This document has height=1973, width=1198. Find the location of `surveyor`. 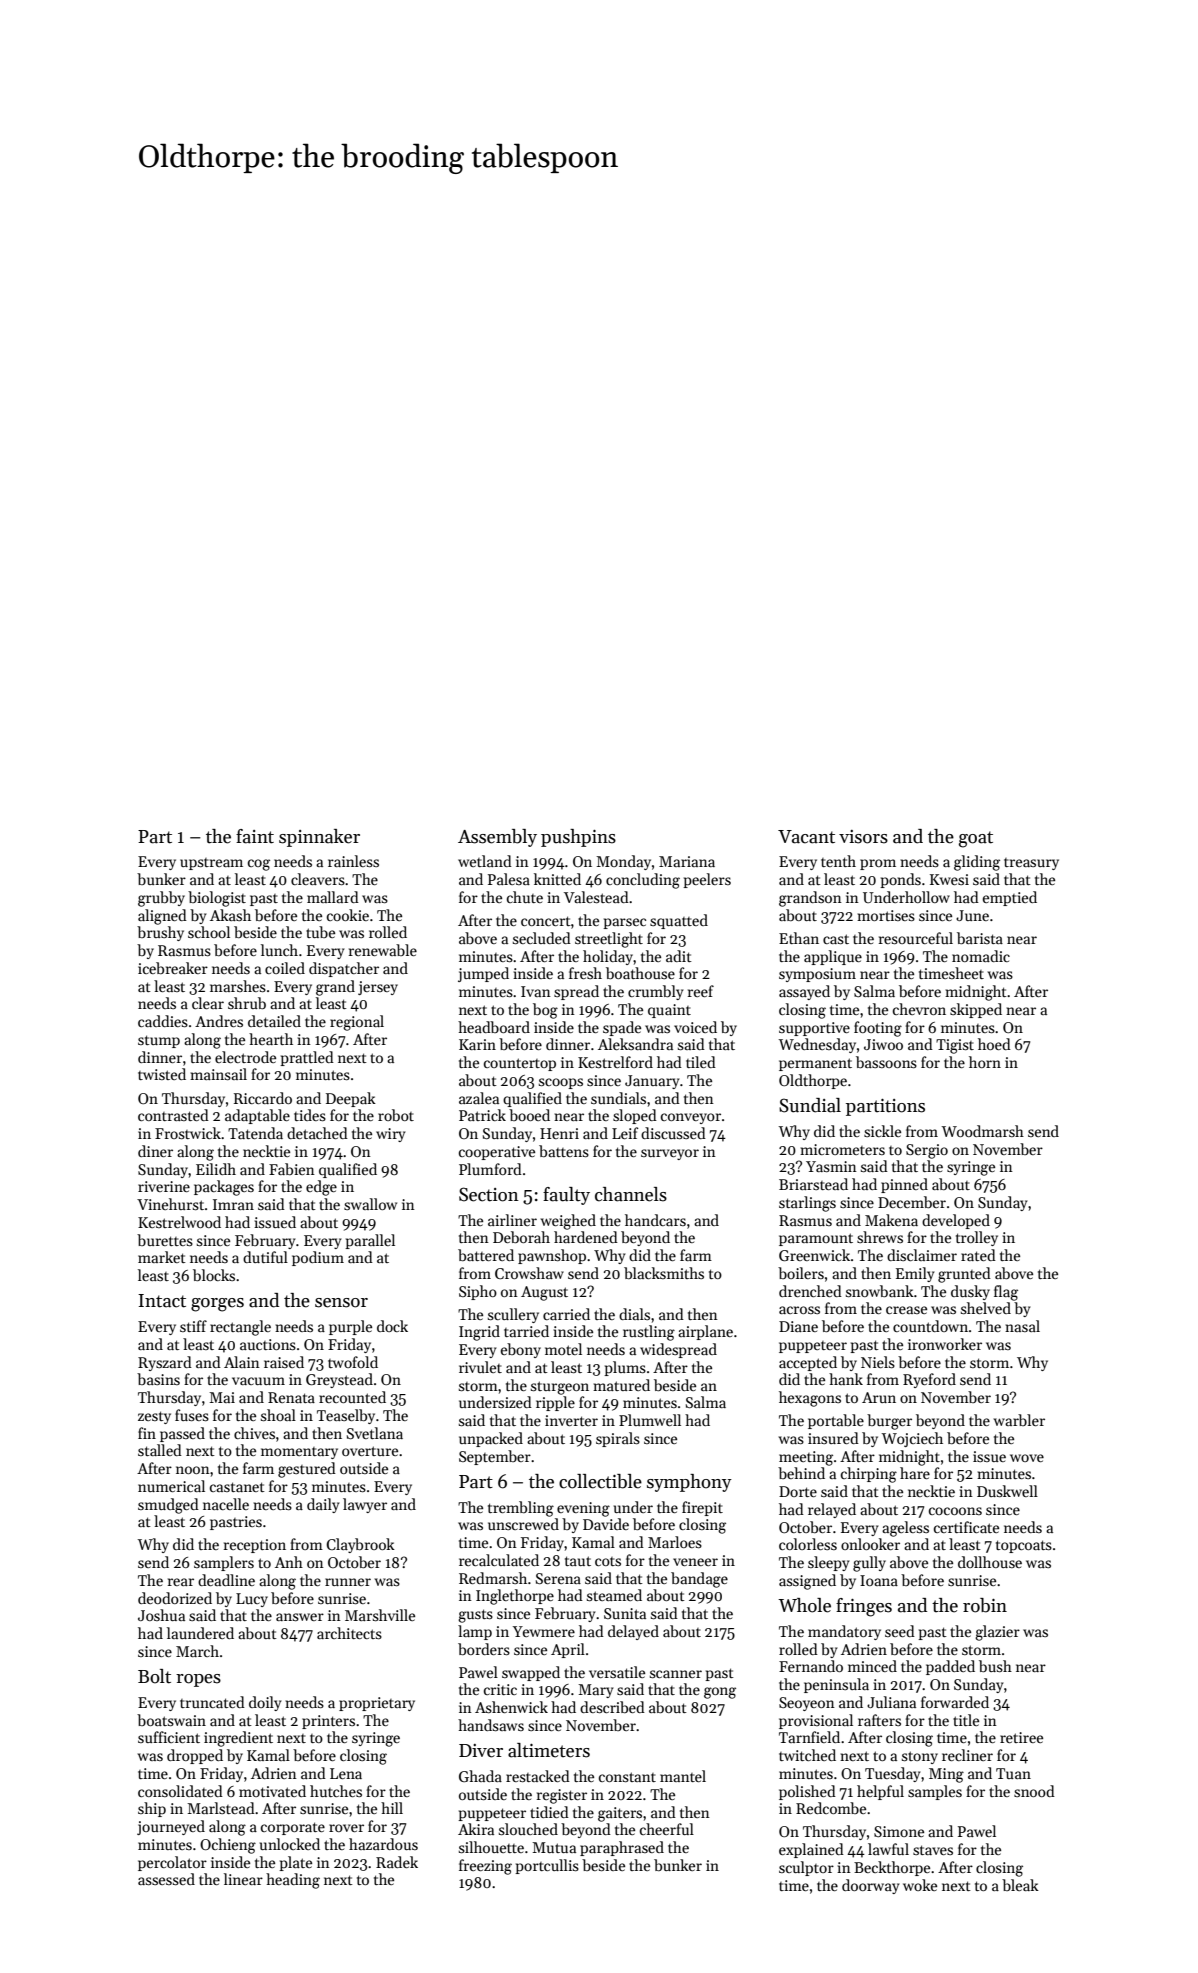

surveyor is located at coordinates (670, 1154).
